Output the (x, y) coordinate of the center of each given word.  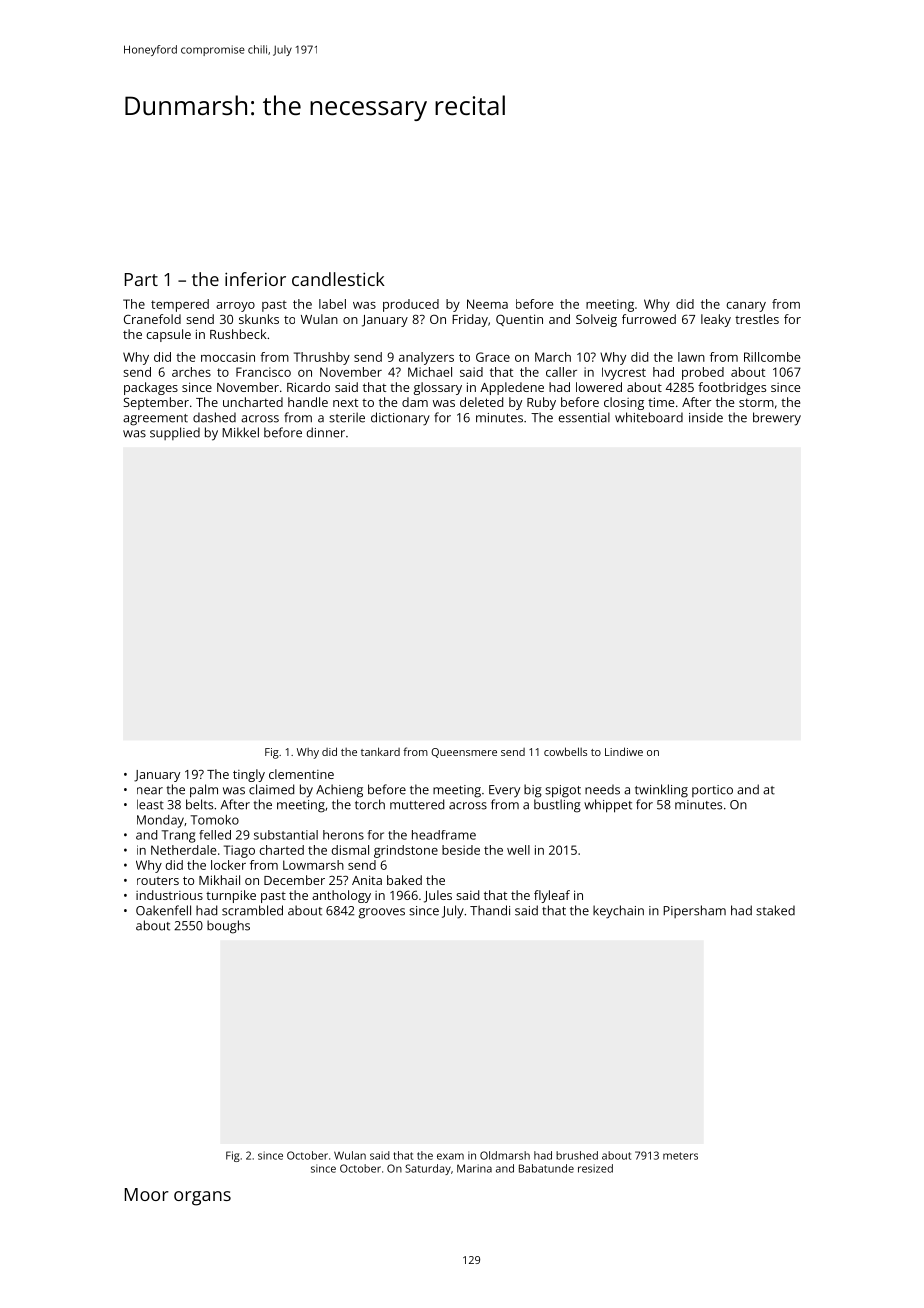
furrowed (649, 319)
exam (450, 1156)
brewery (777, 419)
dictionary (400, 419)
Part (141, 279)
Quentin (519, 320)
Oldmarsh (505, 1155)
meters (680, 1156)
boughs (228, 927)
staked (775, 910)
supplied (175, 433)
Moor (147, 1194)
